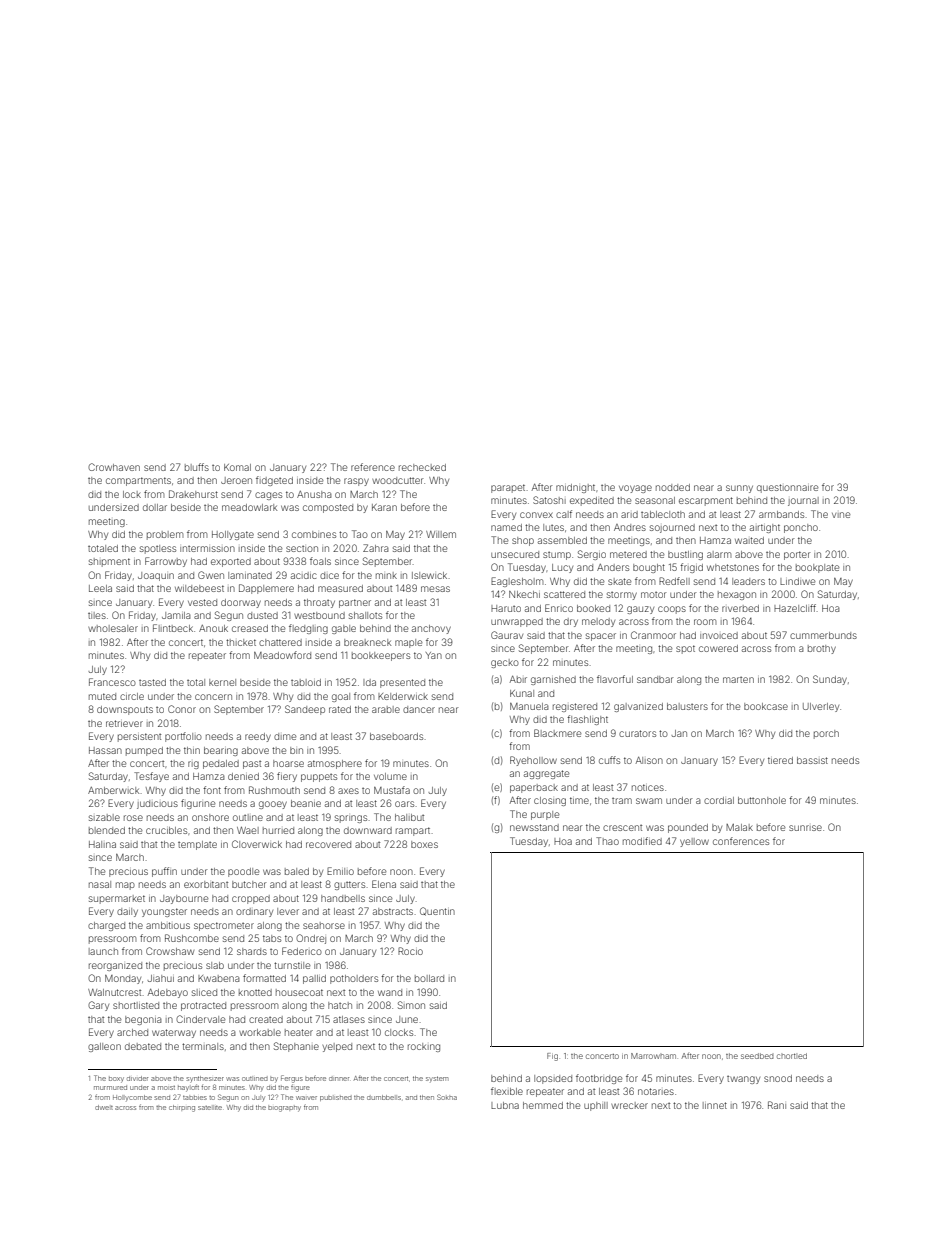 The image size is (952, 1233). Describe the element at coordinates (396, 736) in the image. I see `baseboards` at that location.
